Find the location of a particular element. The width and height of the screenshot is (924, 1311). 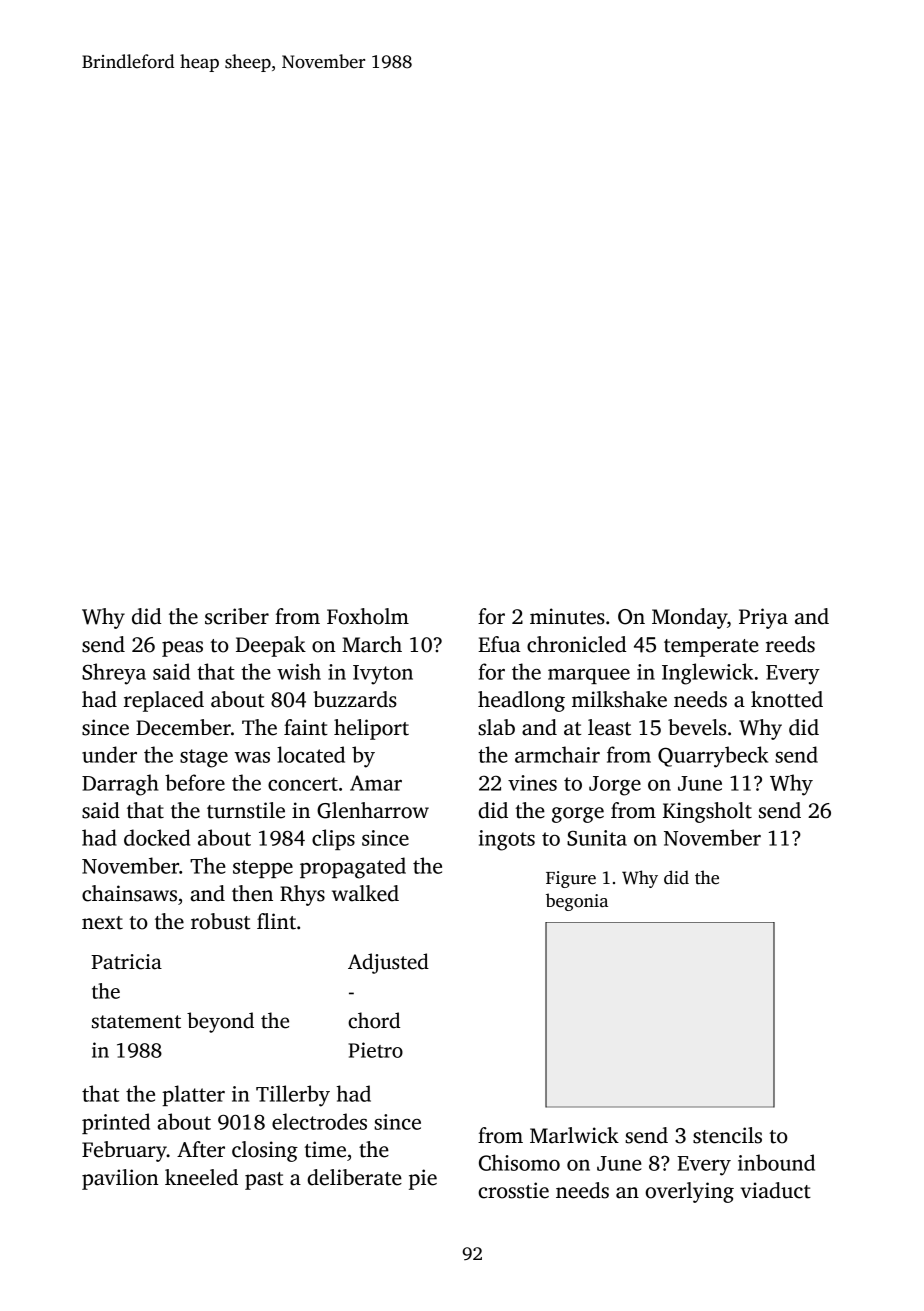

Priya is located at coordinates (763, 618).
